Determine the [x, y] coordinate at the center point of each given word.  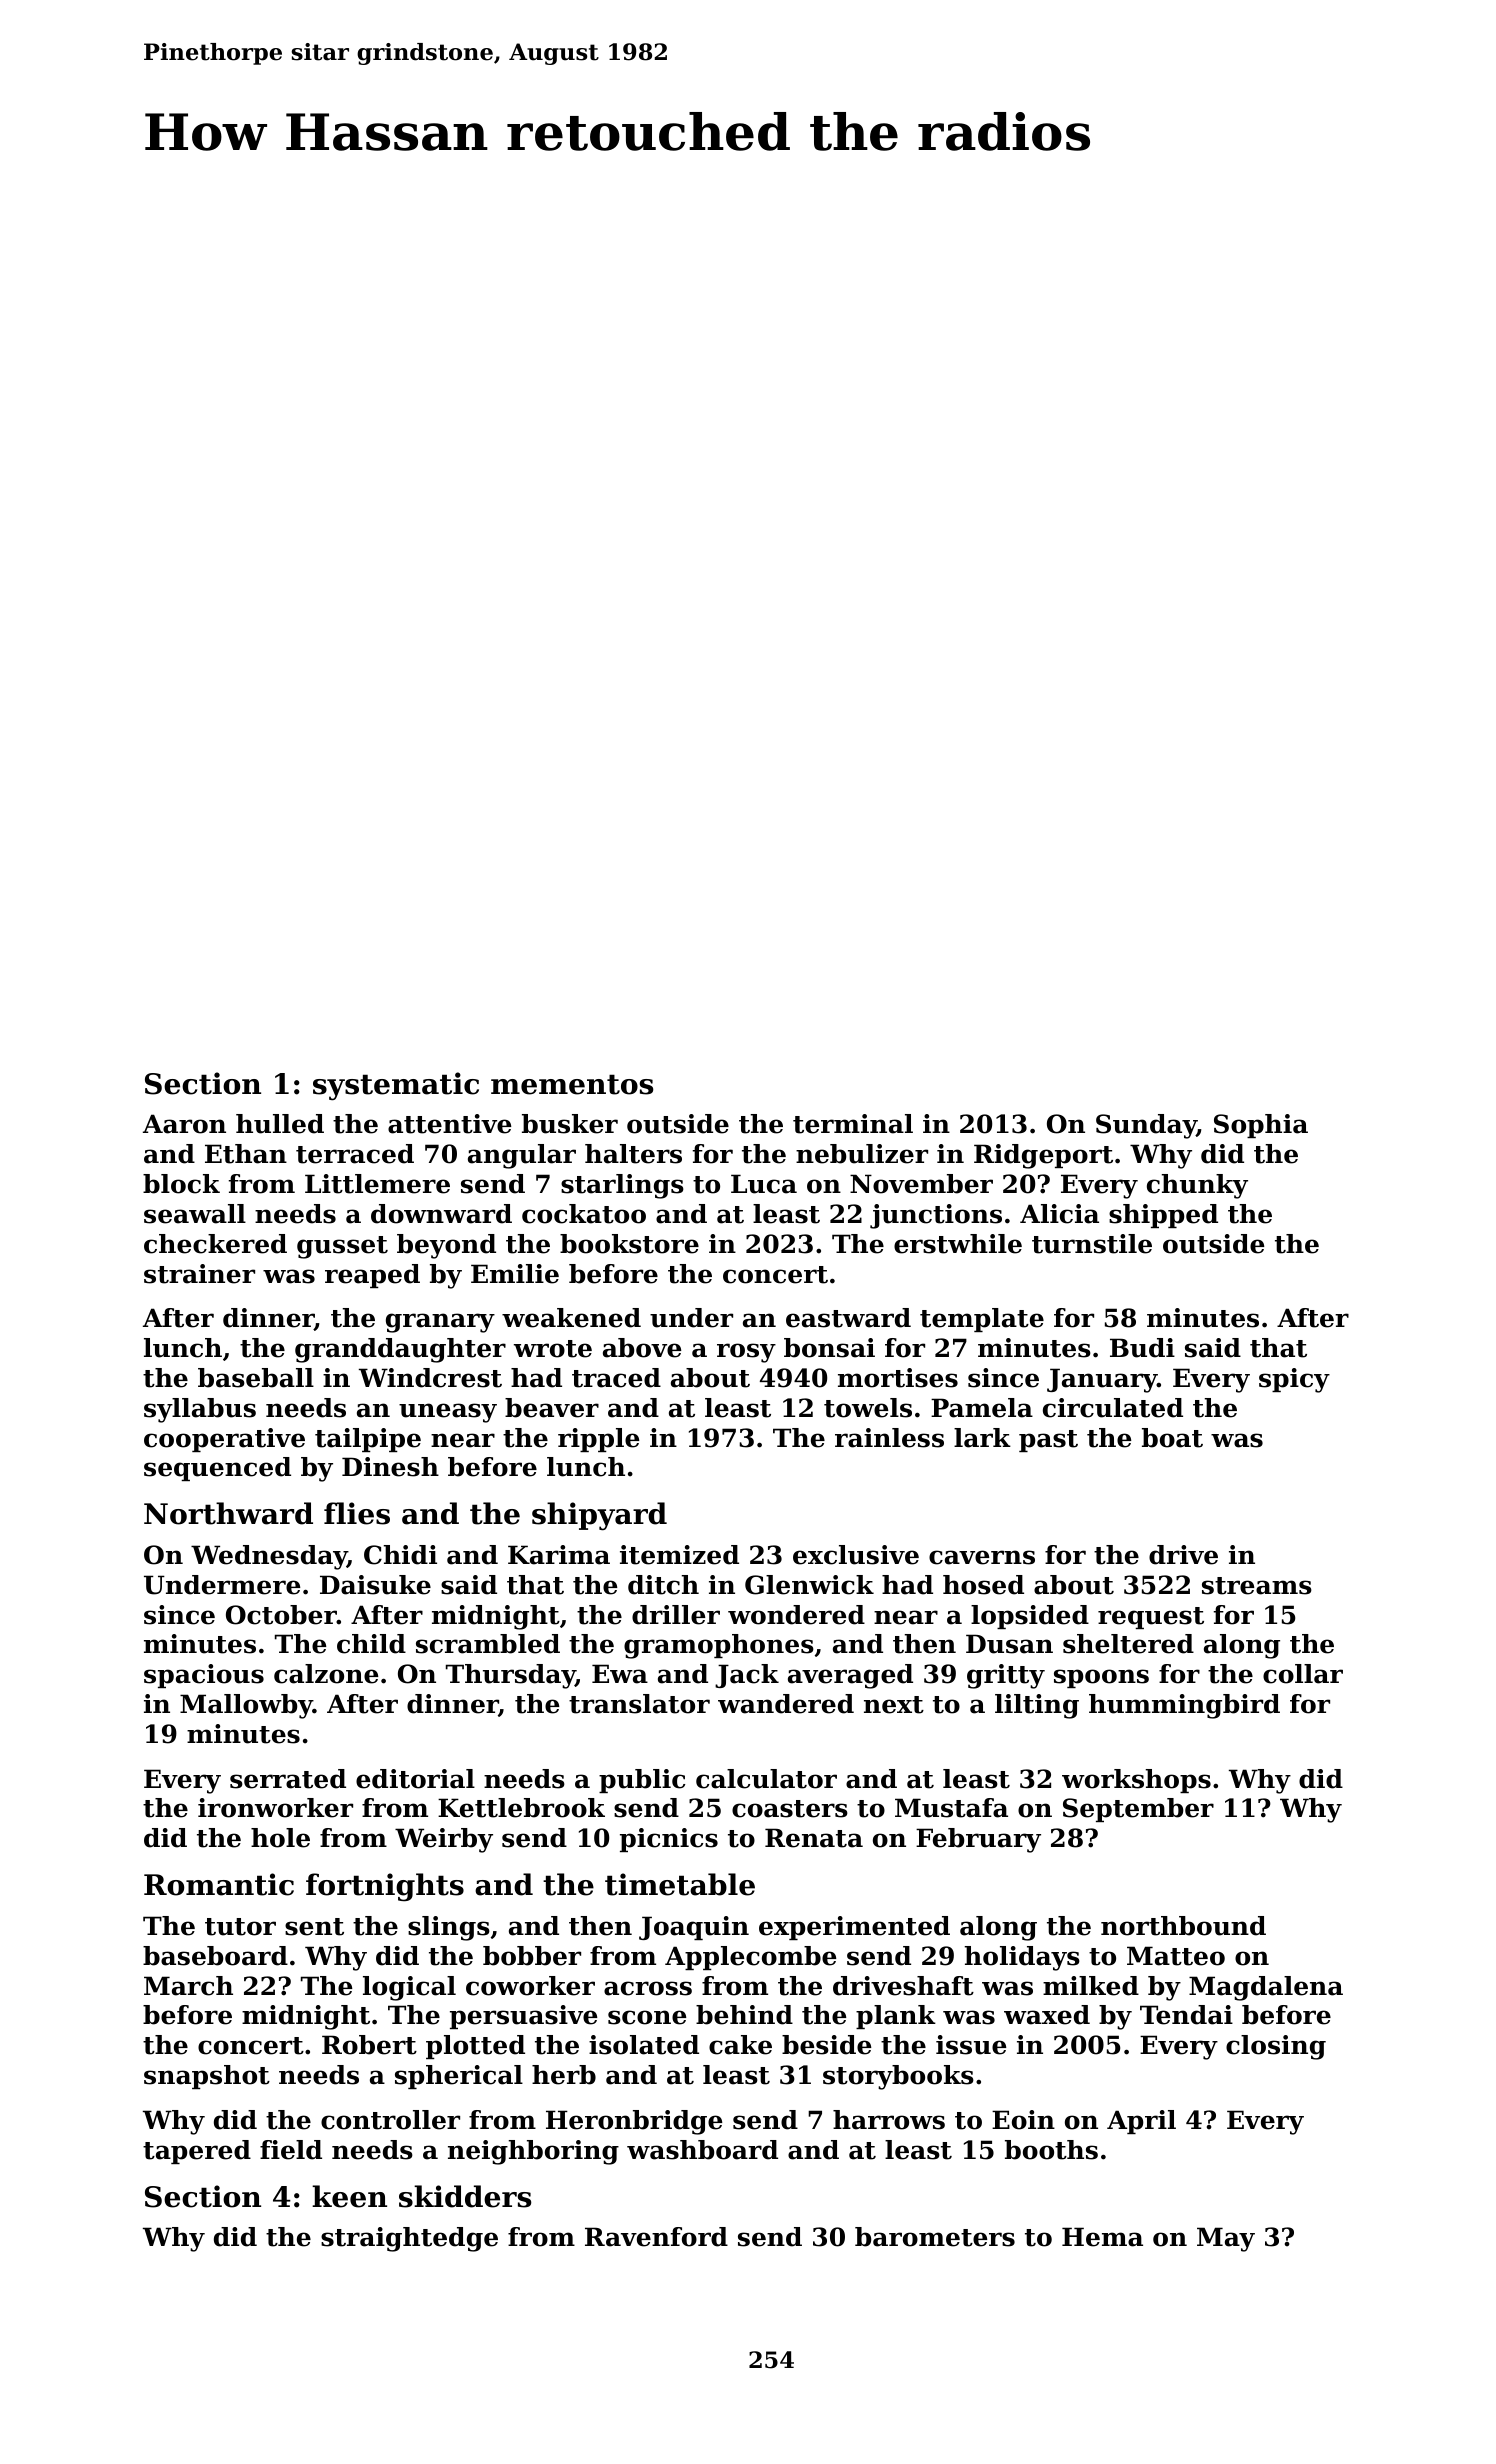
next [894, 1705]
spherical [459, 2077]
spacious [204, 1676]
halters [633, 1154]
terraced [355, 1154]
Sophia [1261, 1126]
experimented [854, 1928]
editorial [415, 1779]
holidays [1022, 1958]
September [1138, 1810]
